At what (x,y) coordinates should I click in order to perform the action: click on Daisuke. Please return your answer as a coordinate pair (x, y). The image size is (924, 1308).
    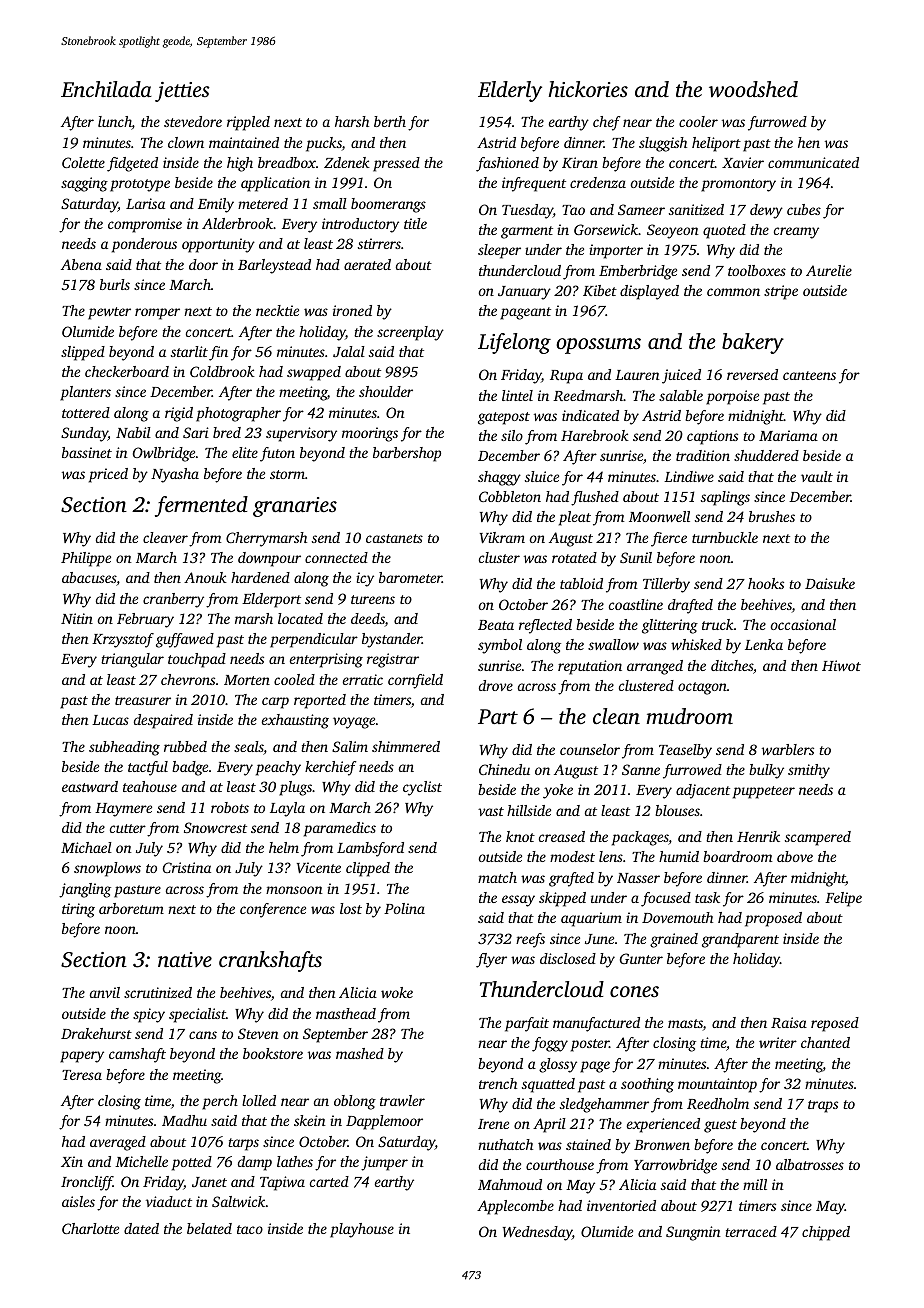
    Looking at the image, I should click on (830, 583).
